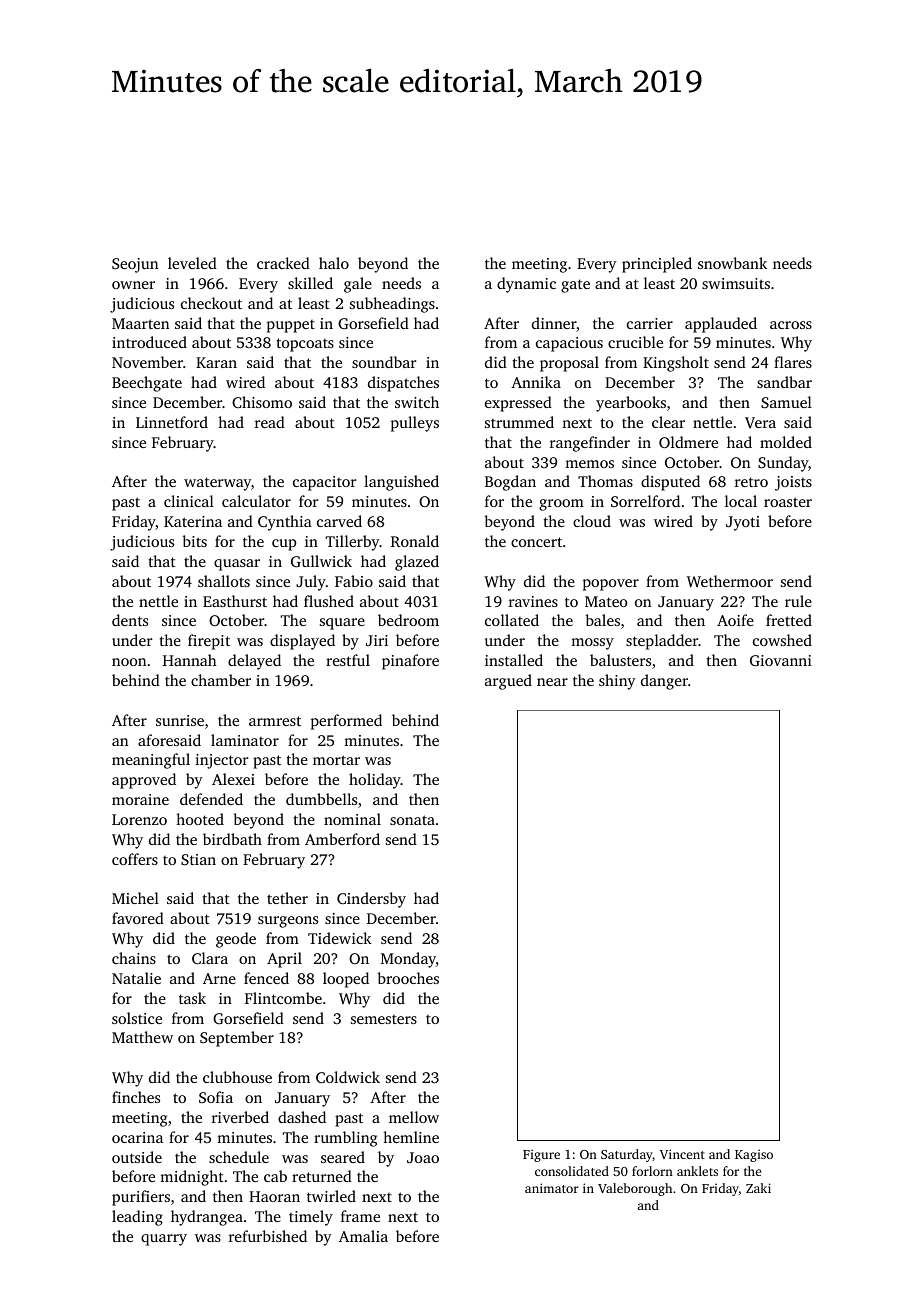 This screenshot has width=924, height=1314. I want to click on frame, so click(360, 1216).
